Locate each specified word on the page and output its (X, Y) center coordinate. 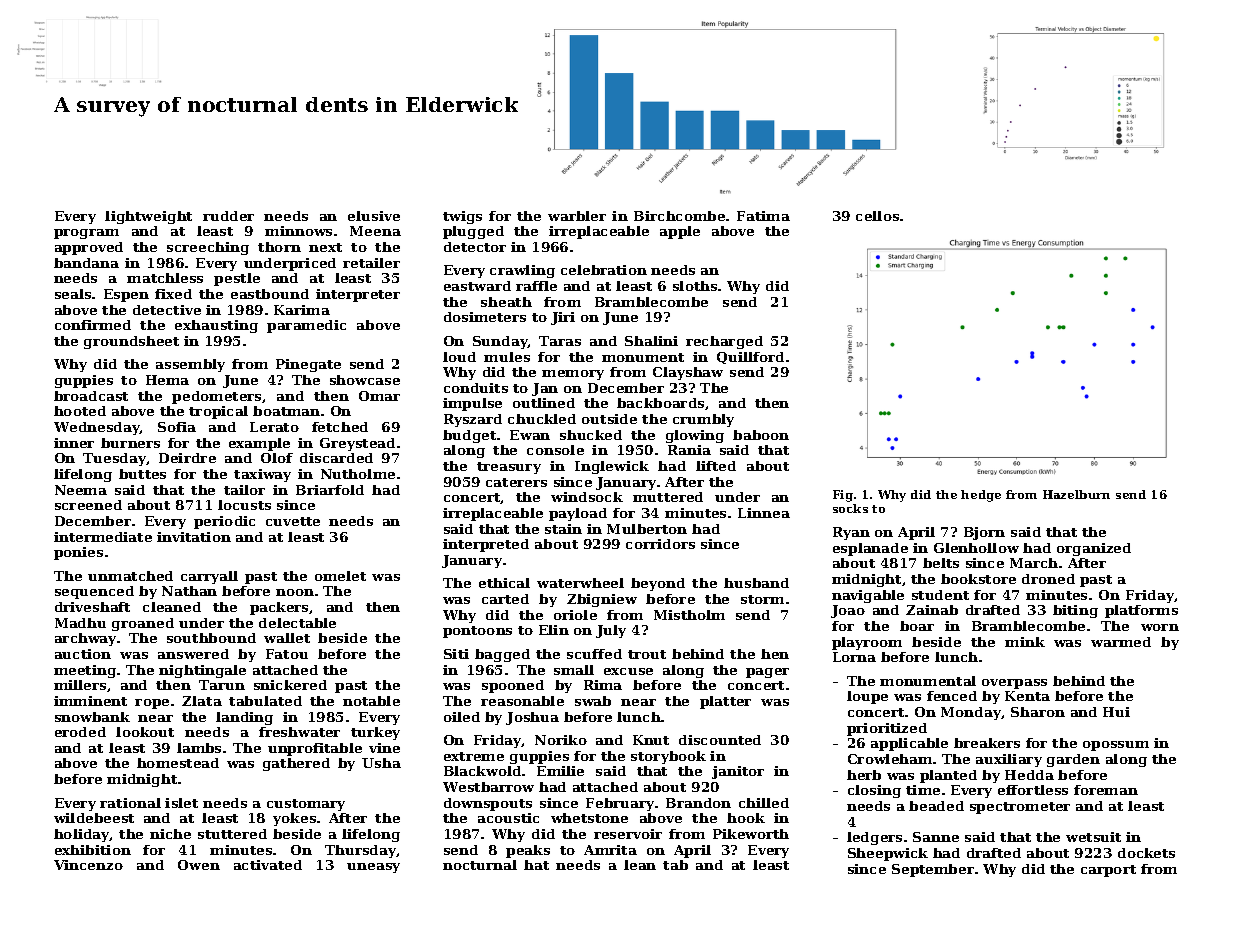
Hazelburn (1076, 494)
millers (80, 685)
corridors (660, 544)
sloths (695, 286)
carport (1108, 871)
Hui (1116, 712)
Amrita (610, 850)
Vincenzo (88, 865)
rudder (228, 216)
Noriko (561, 740)
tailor (244, 490)
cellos (877, 216)
